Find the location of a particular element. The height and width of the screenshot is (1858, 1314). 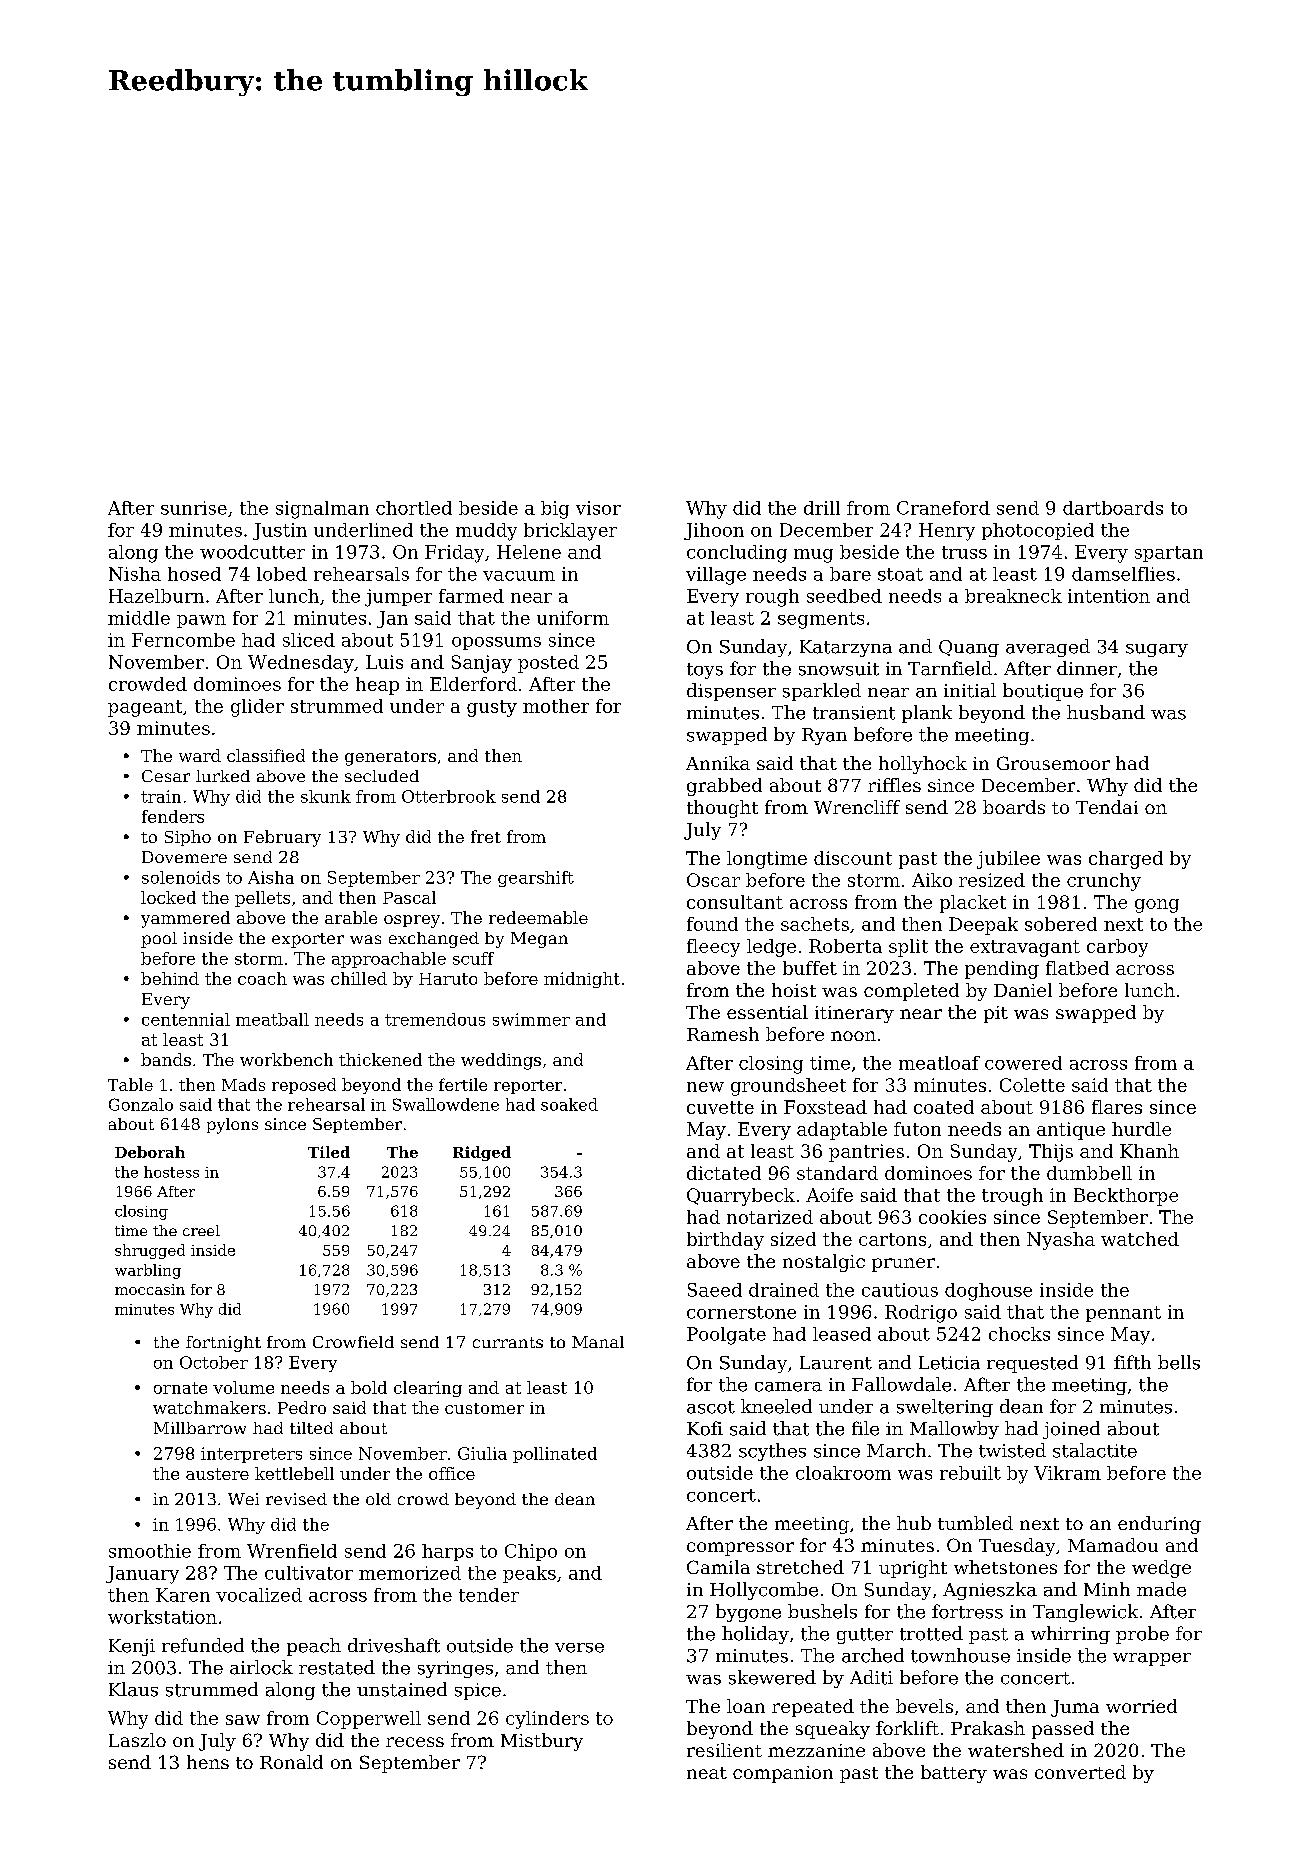

creel is located at coordinates (201, 1230).
